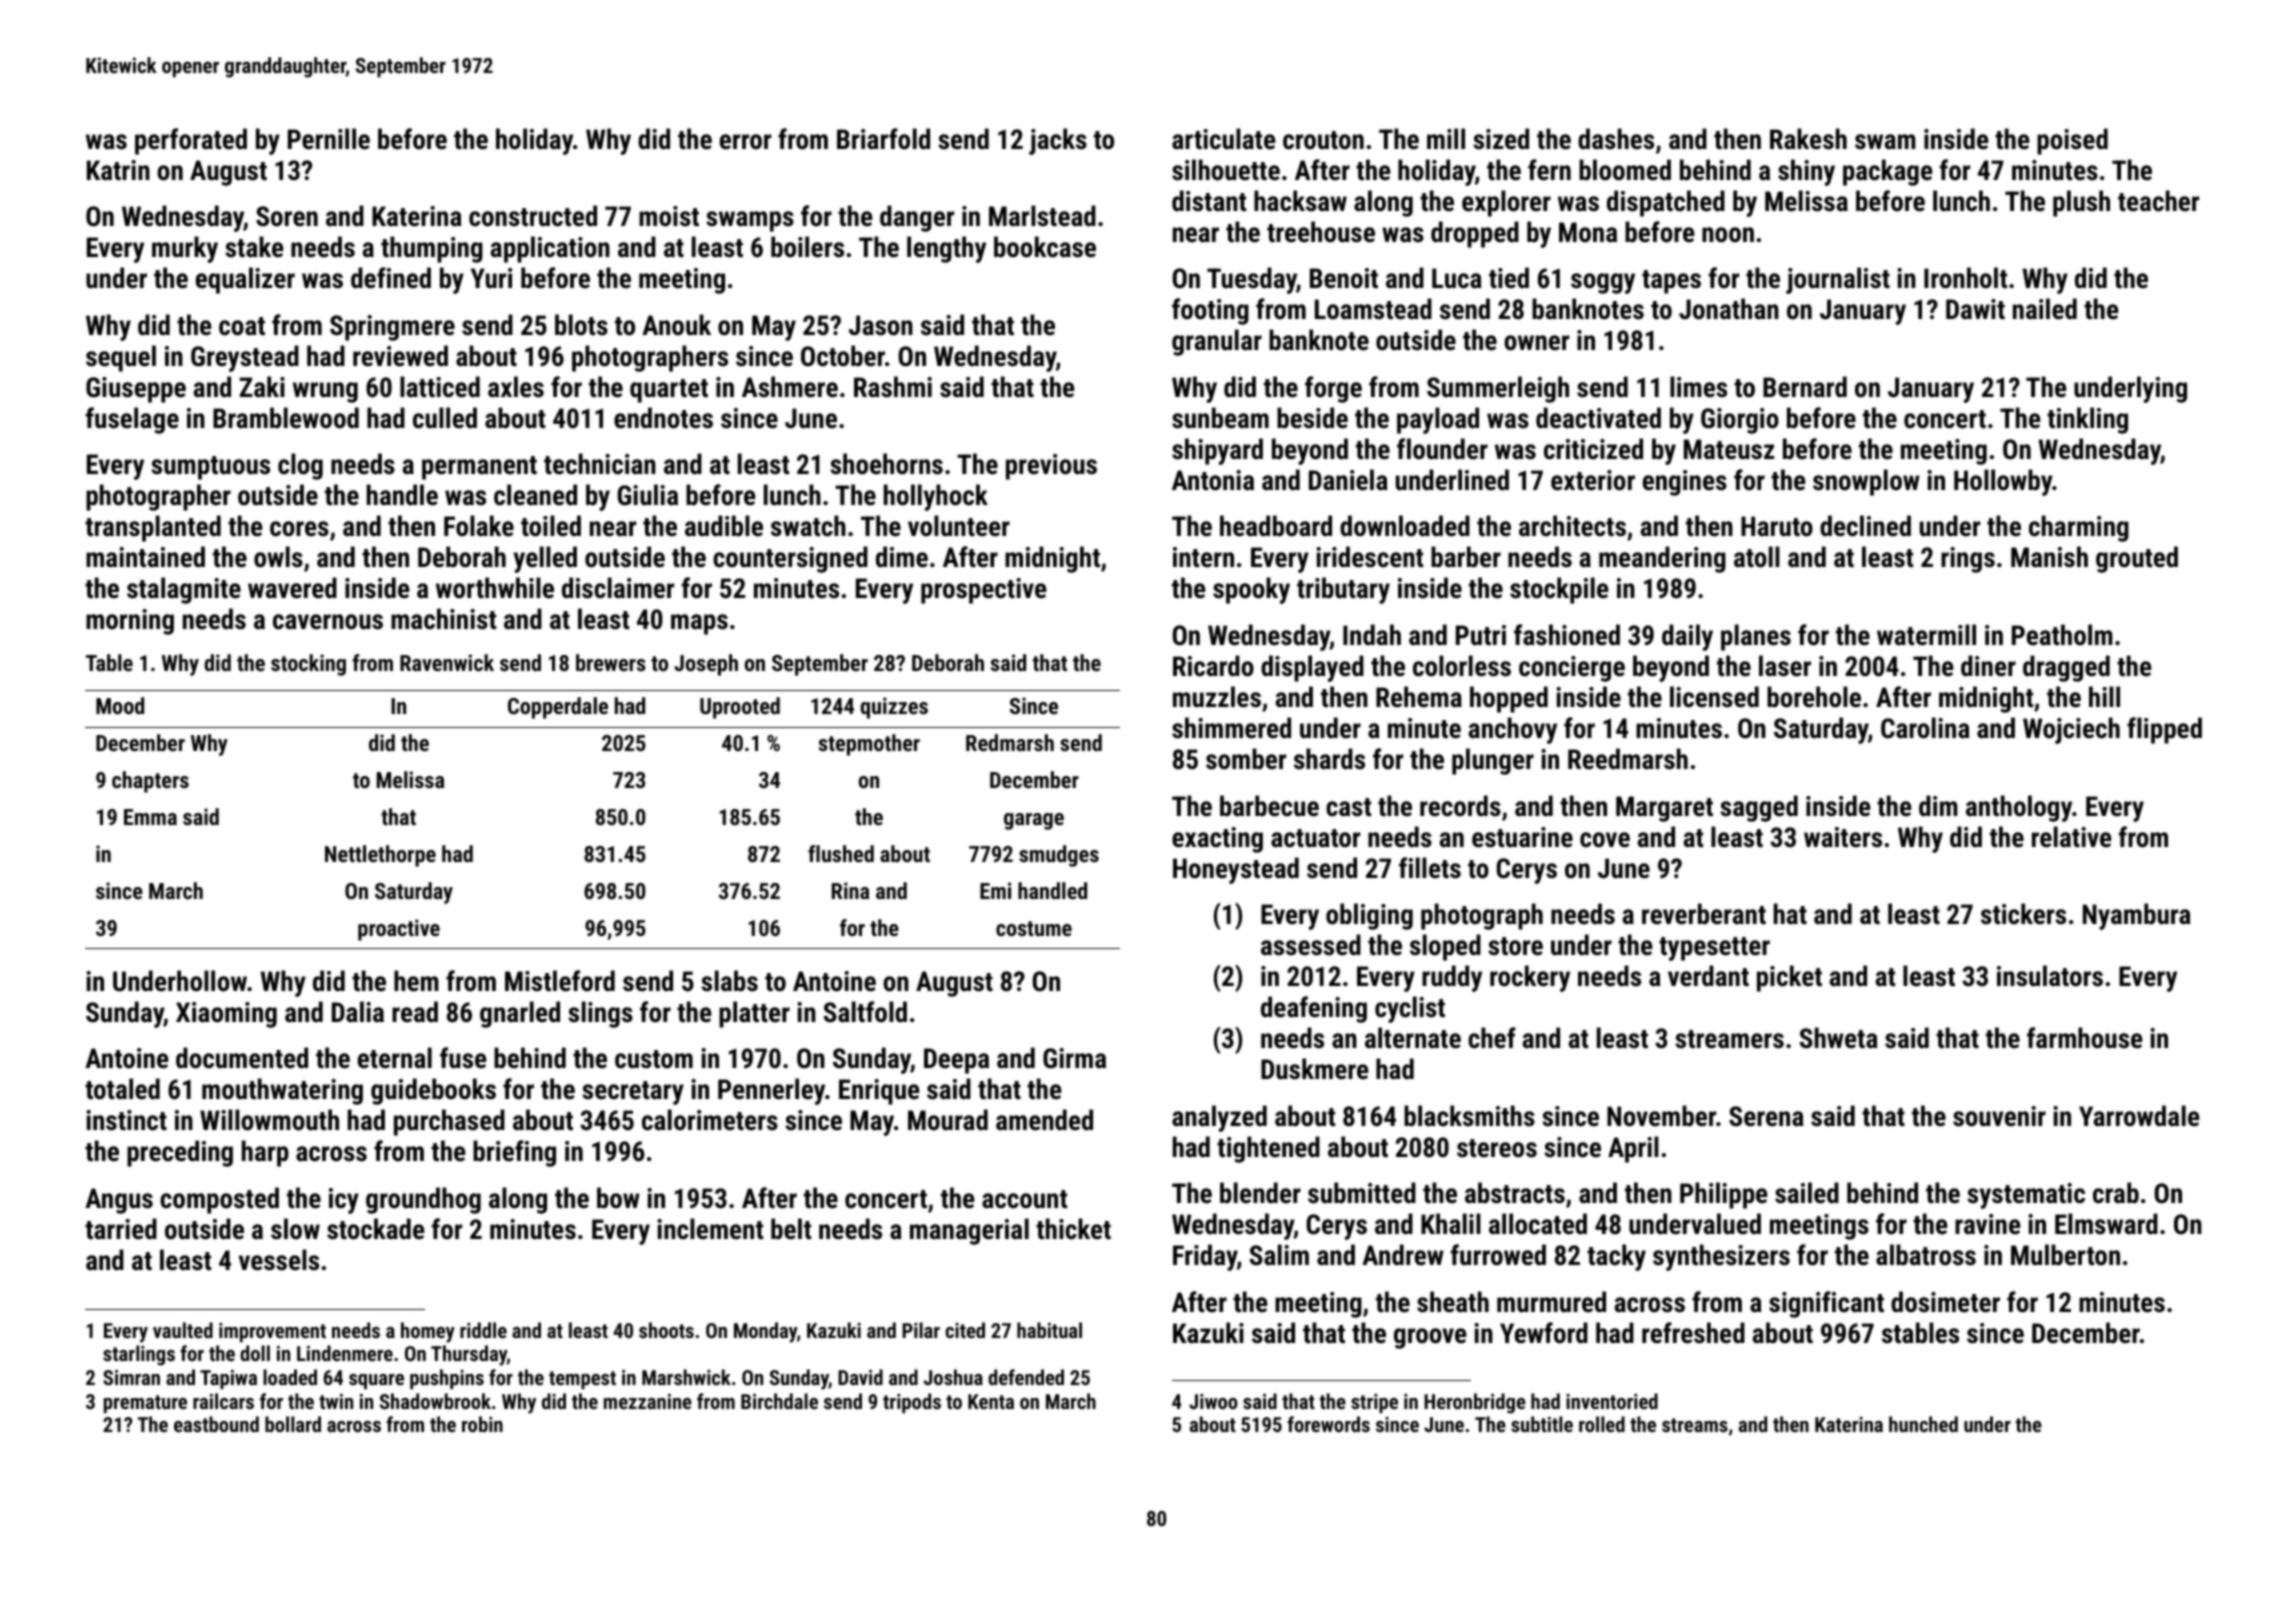  Describe the element at coordinates (180, 1153) in the screenshot. I see `preceding` at that location.
